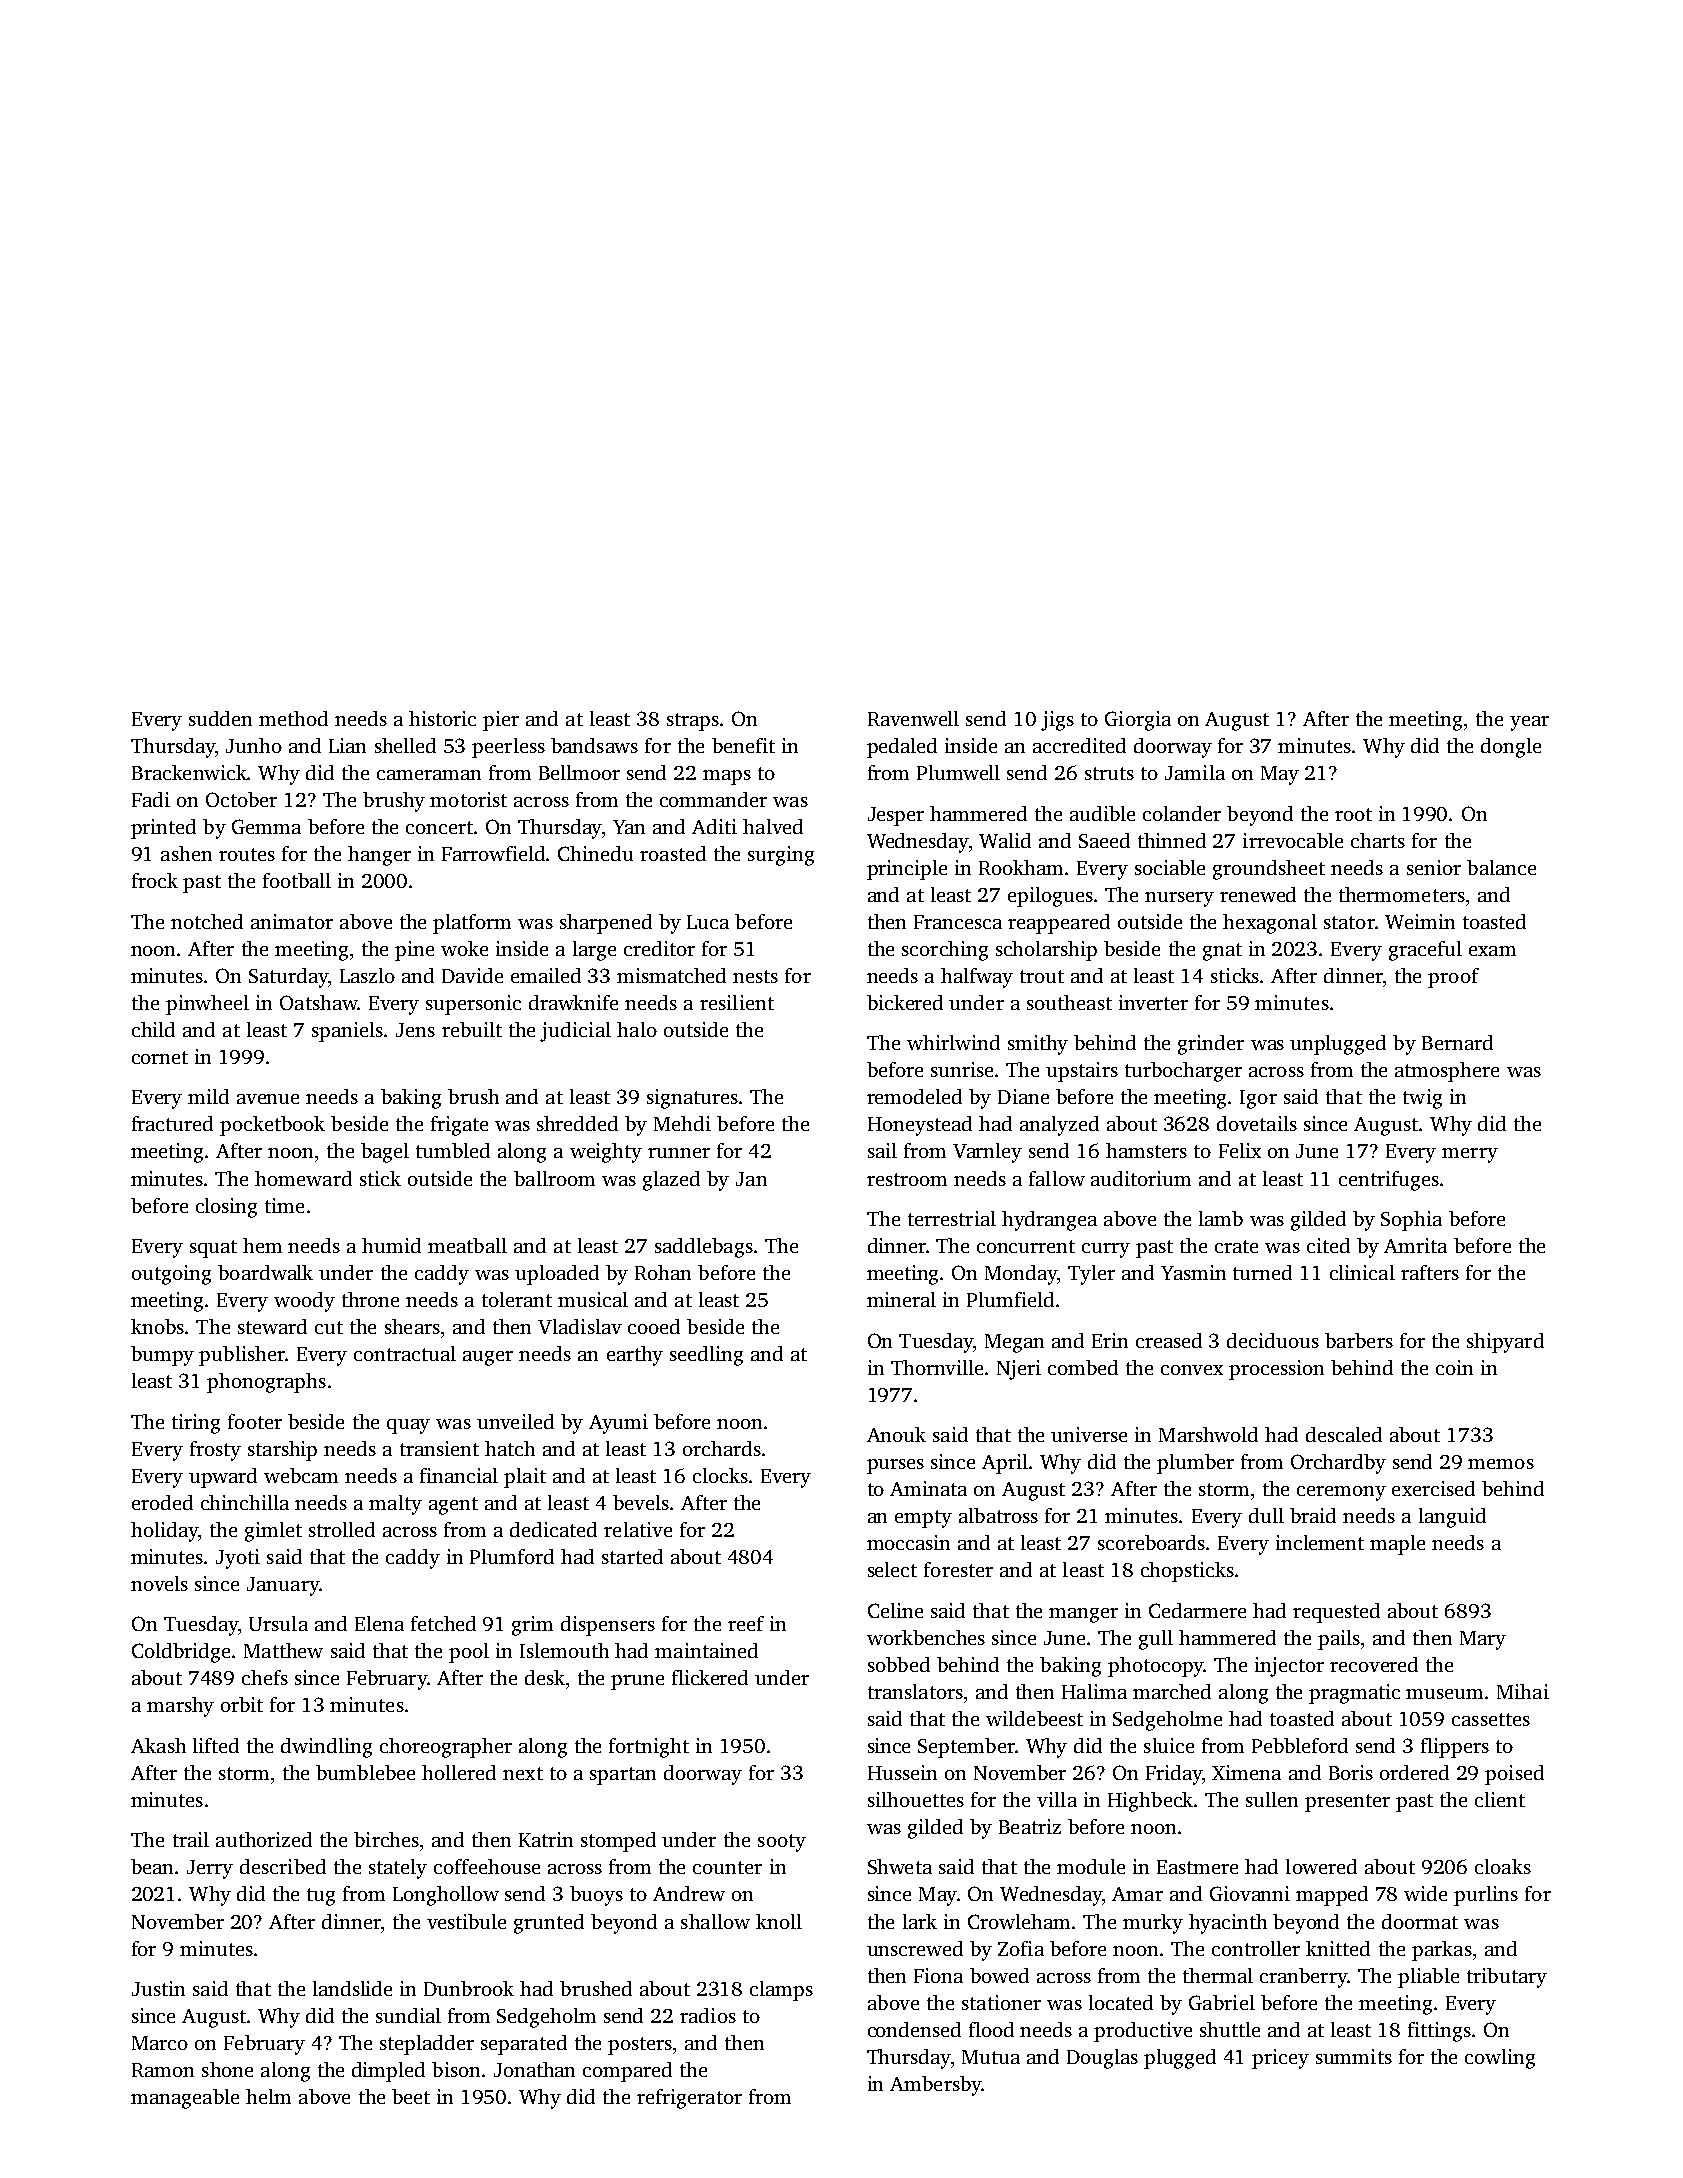 The height and width of the image is (2178, 1683). What do you see at coordinates (1138, 721) in the image?
I see `Giorgia` at bounding box center [1138, 721].
